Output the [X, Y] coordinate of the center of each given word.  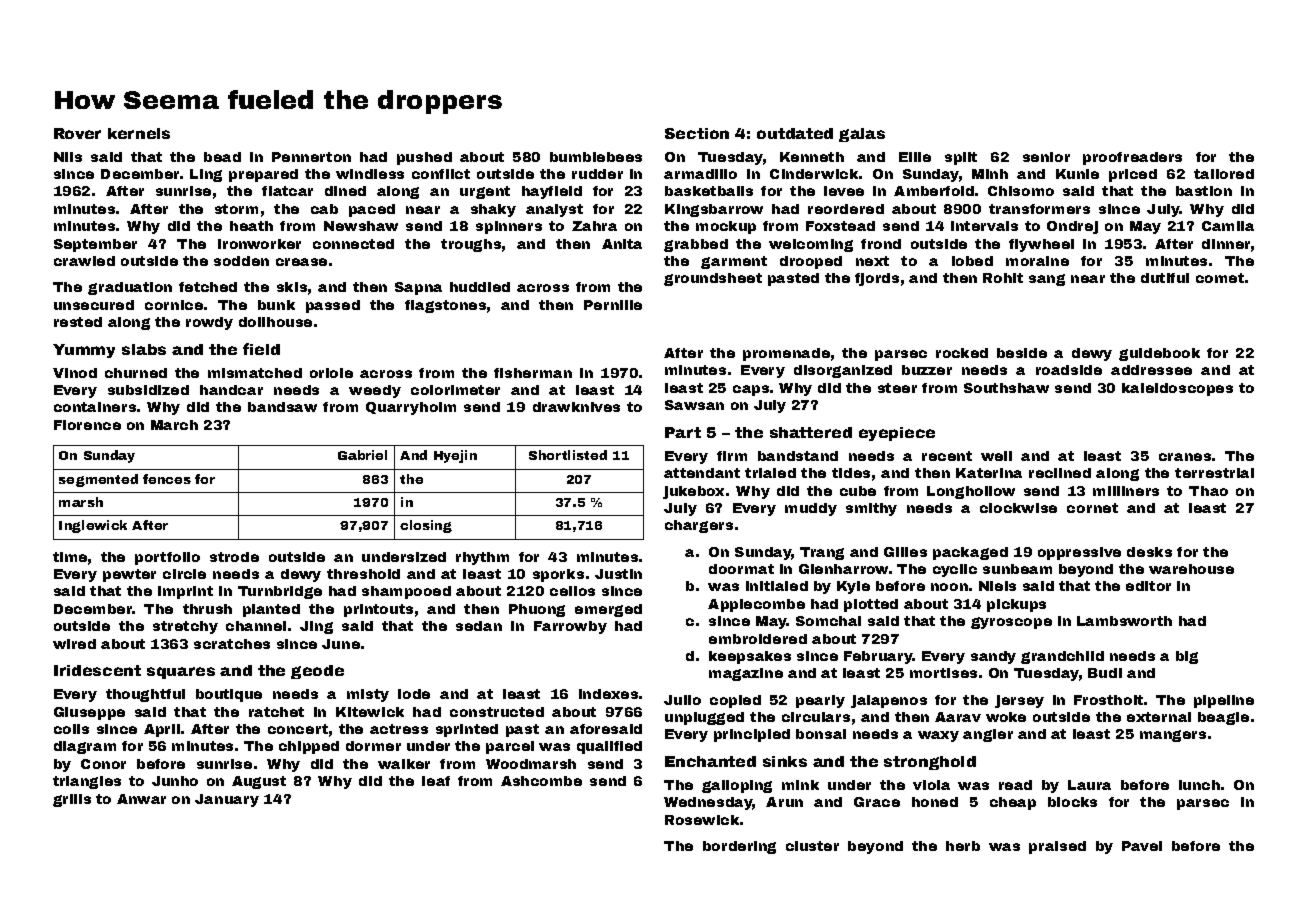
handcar [231, 390]
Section [697, 133]
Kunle [1077, 174]
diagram [85, 747]
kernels [139, 133]
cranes [1185, 457]
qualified [609, 747]
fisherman [533, 373]
